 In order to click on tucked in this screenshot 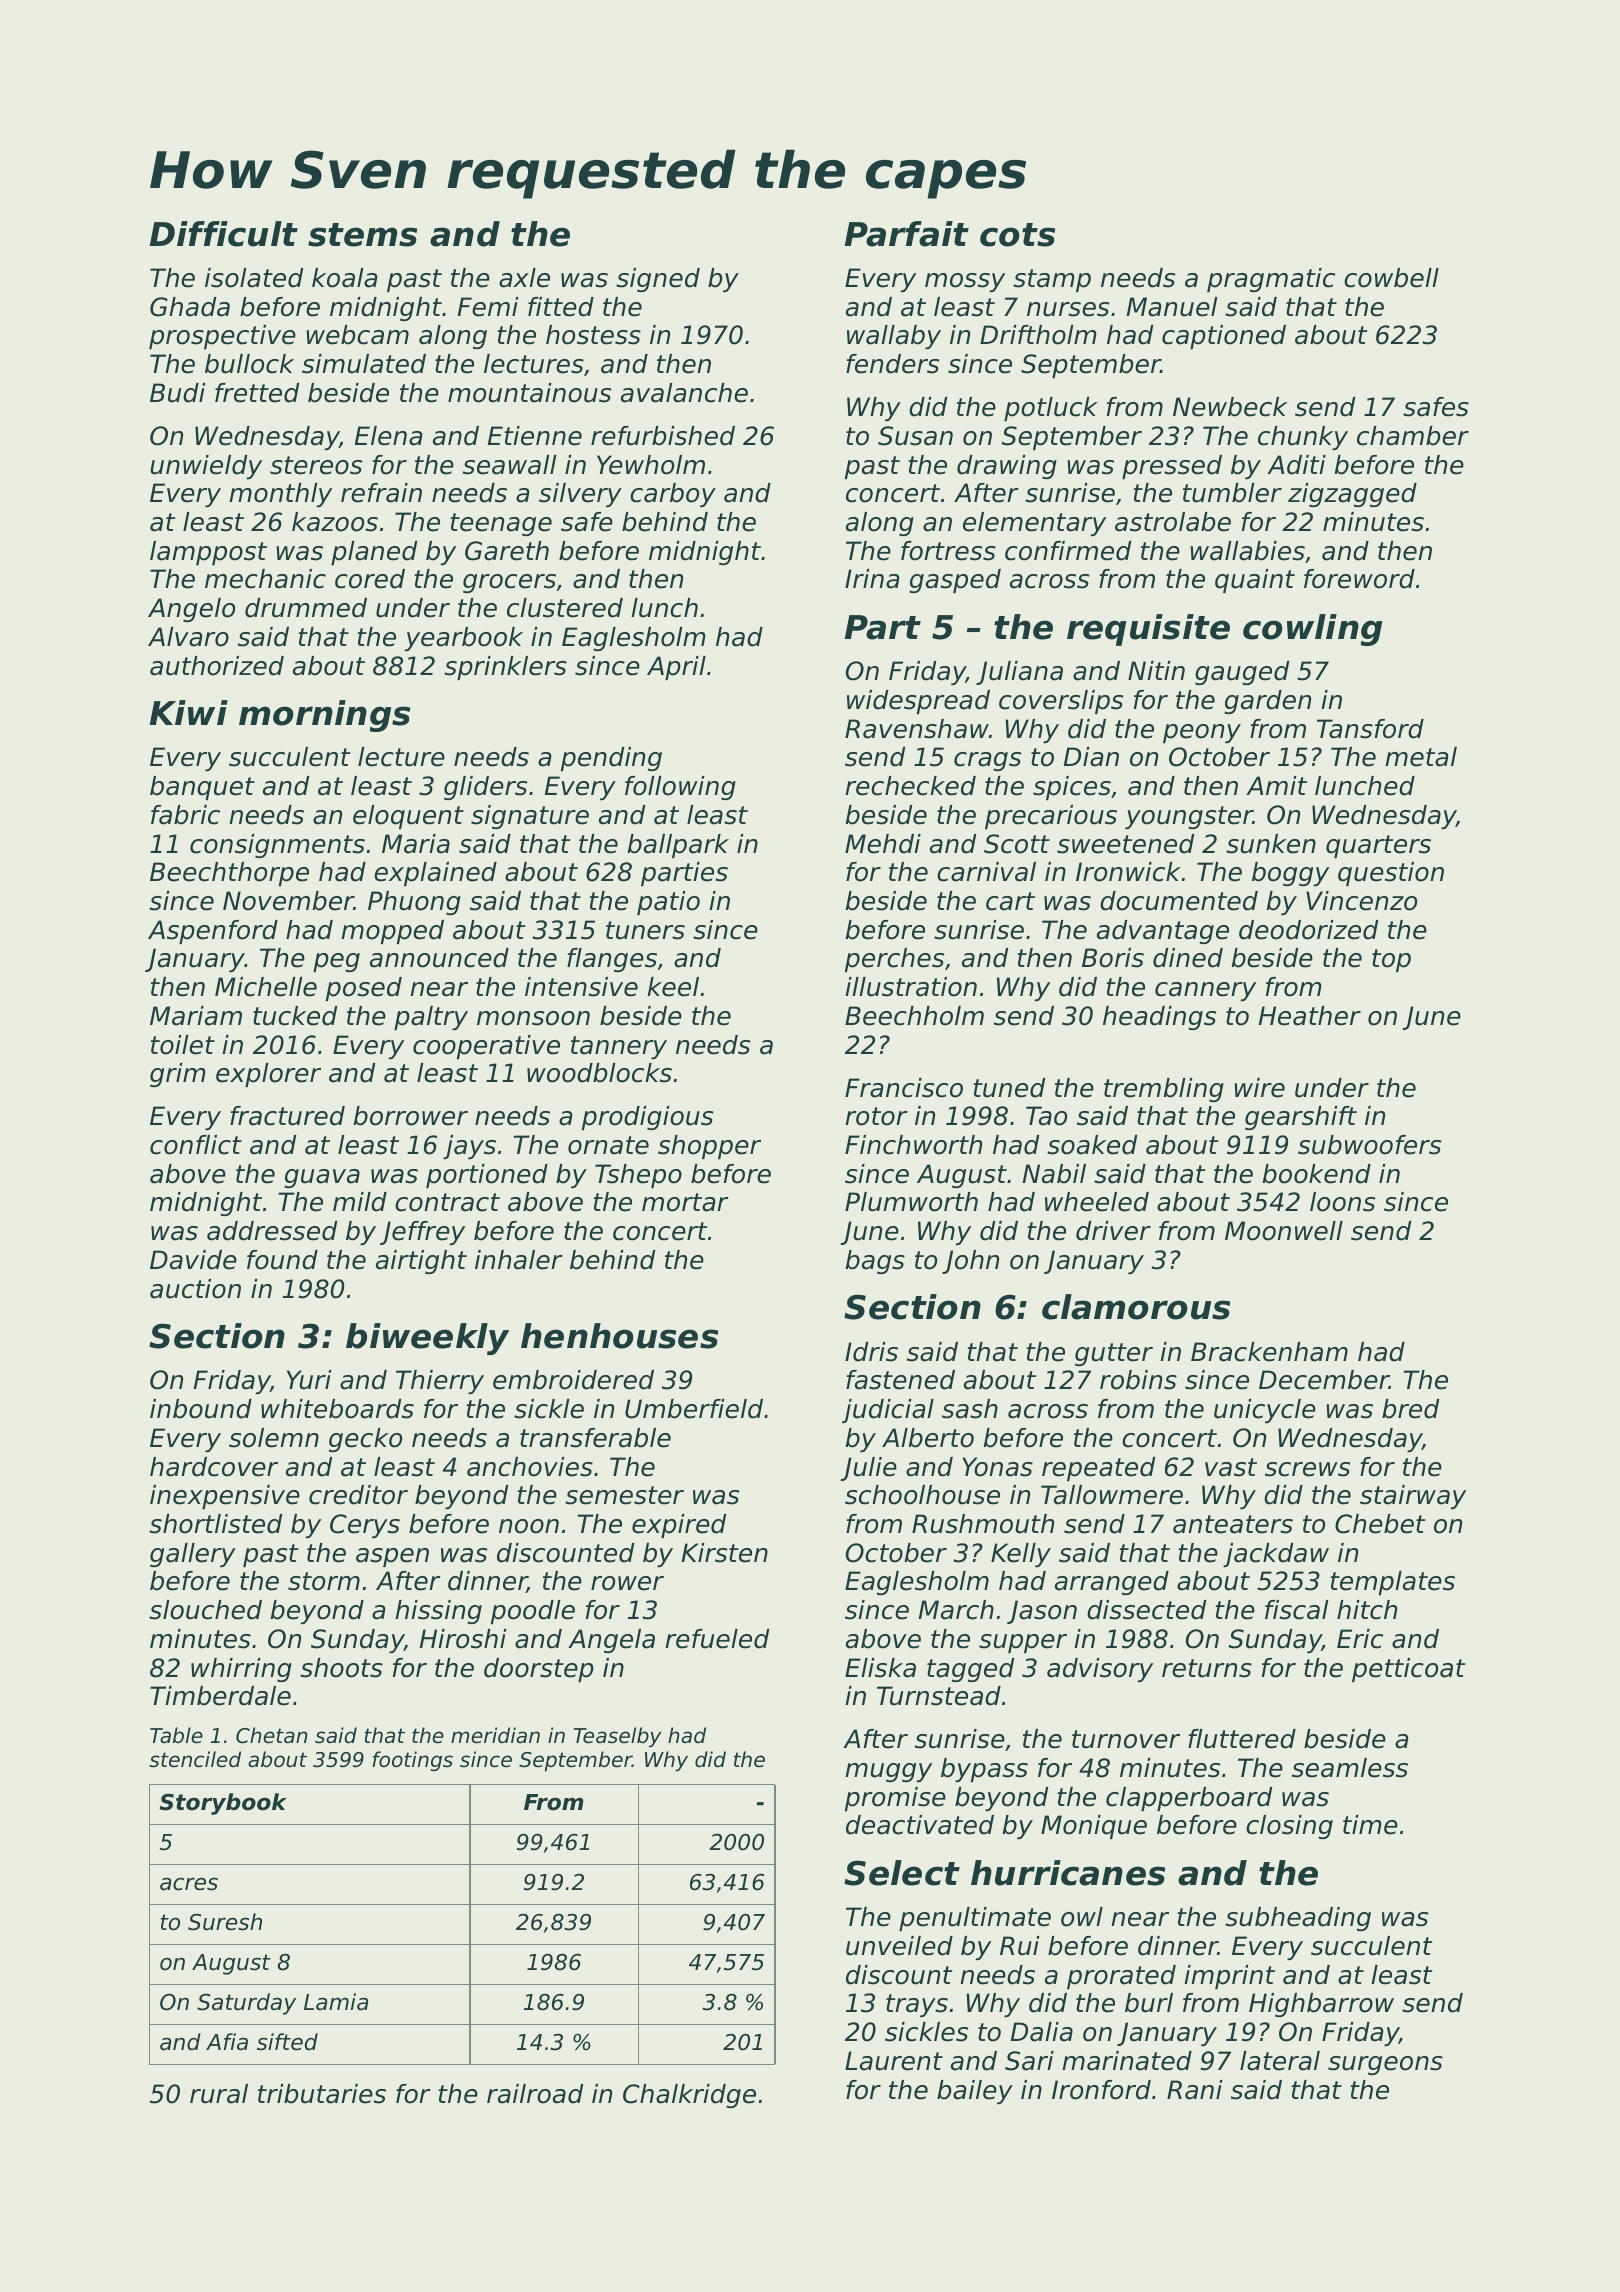, I will do `click(295, 1016)`.
